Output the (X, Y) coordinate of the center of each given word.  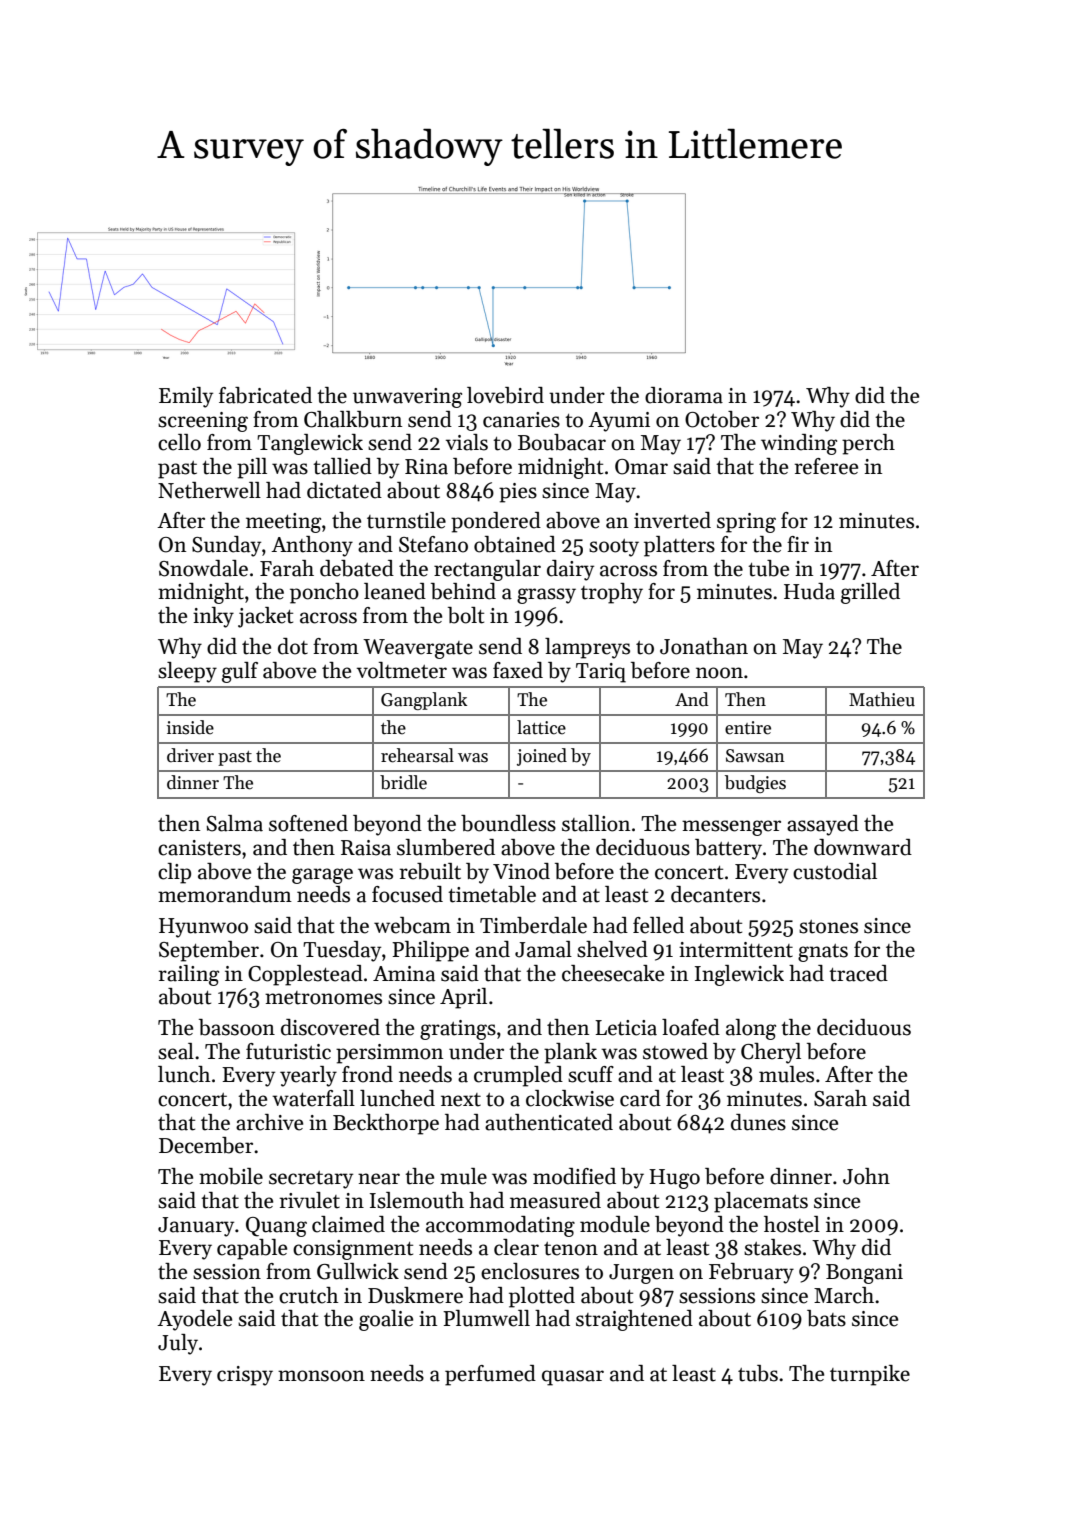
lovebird (505, 395)
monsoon (321, 1376)
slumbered (446, 847)
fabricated (265, 395)
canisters (199, 848)
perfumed (490, 1375)
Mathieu (882, 699)
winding (799, 444)
